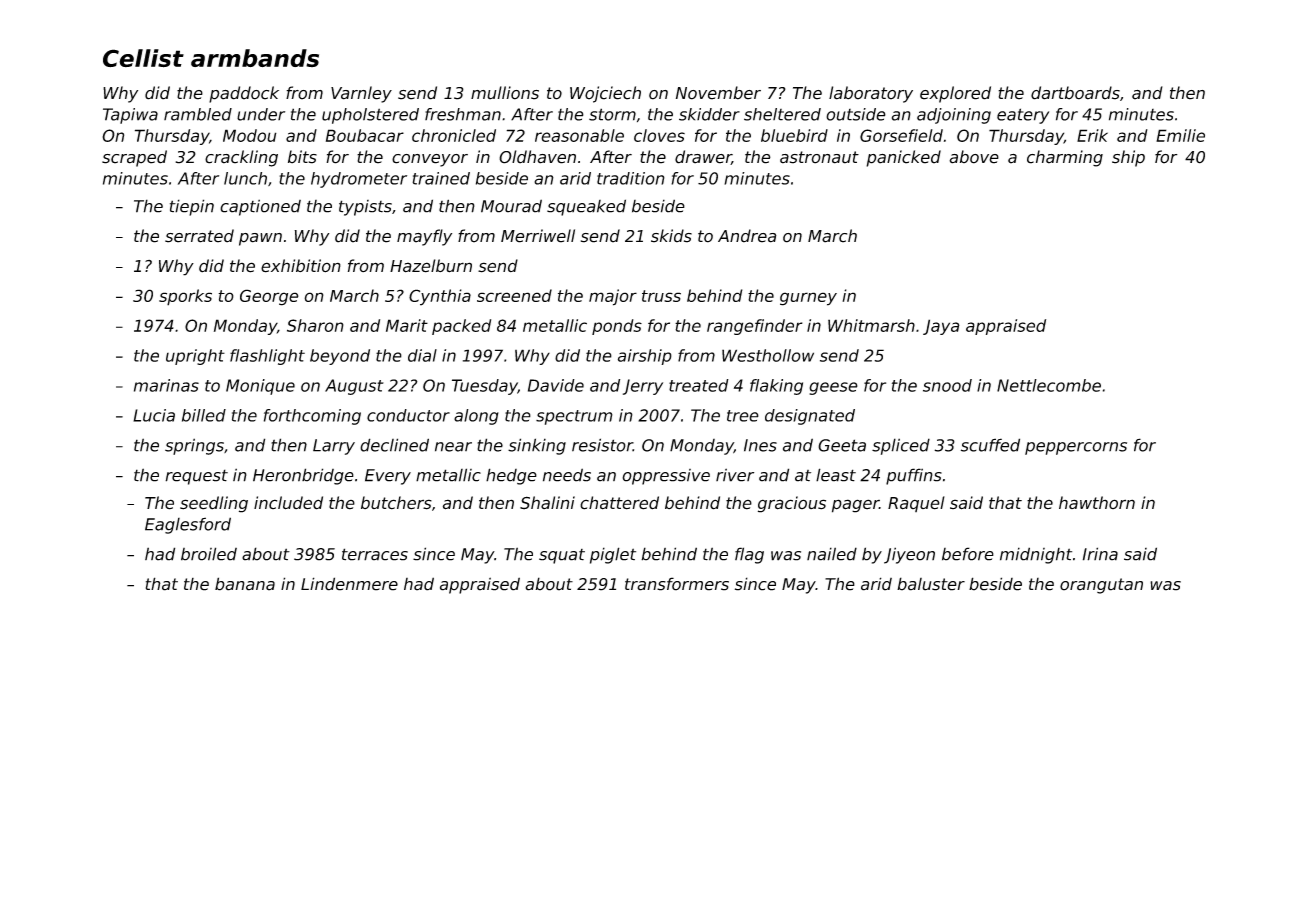 The width and height of the screenshot is (1308, 924). What do you see at coordinates (1097, 502) in the screenshot?
I see `hawthorn` at bounding box center [1097, 502].
